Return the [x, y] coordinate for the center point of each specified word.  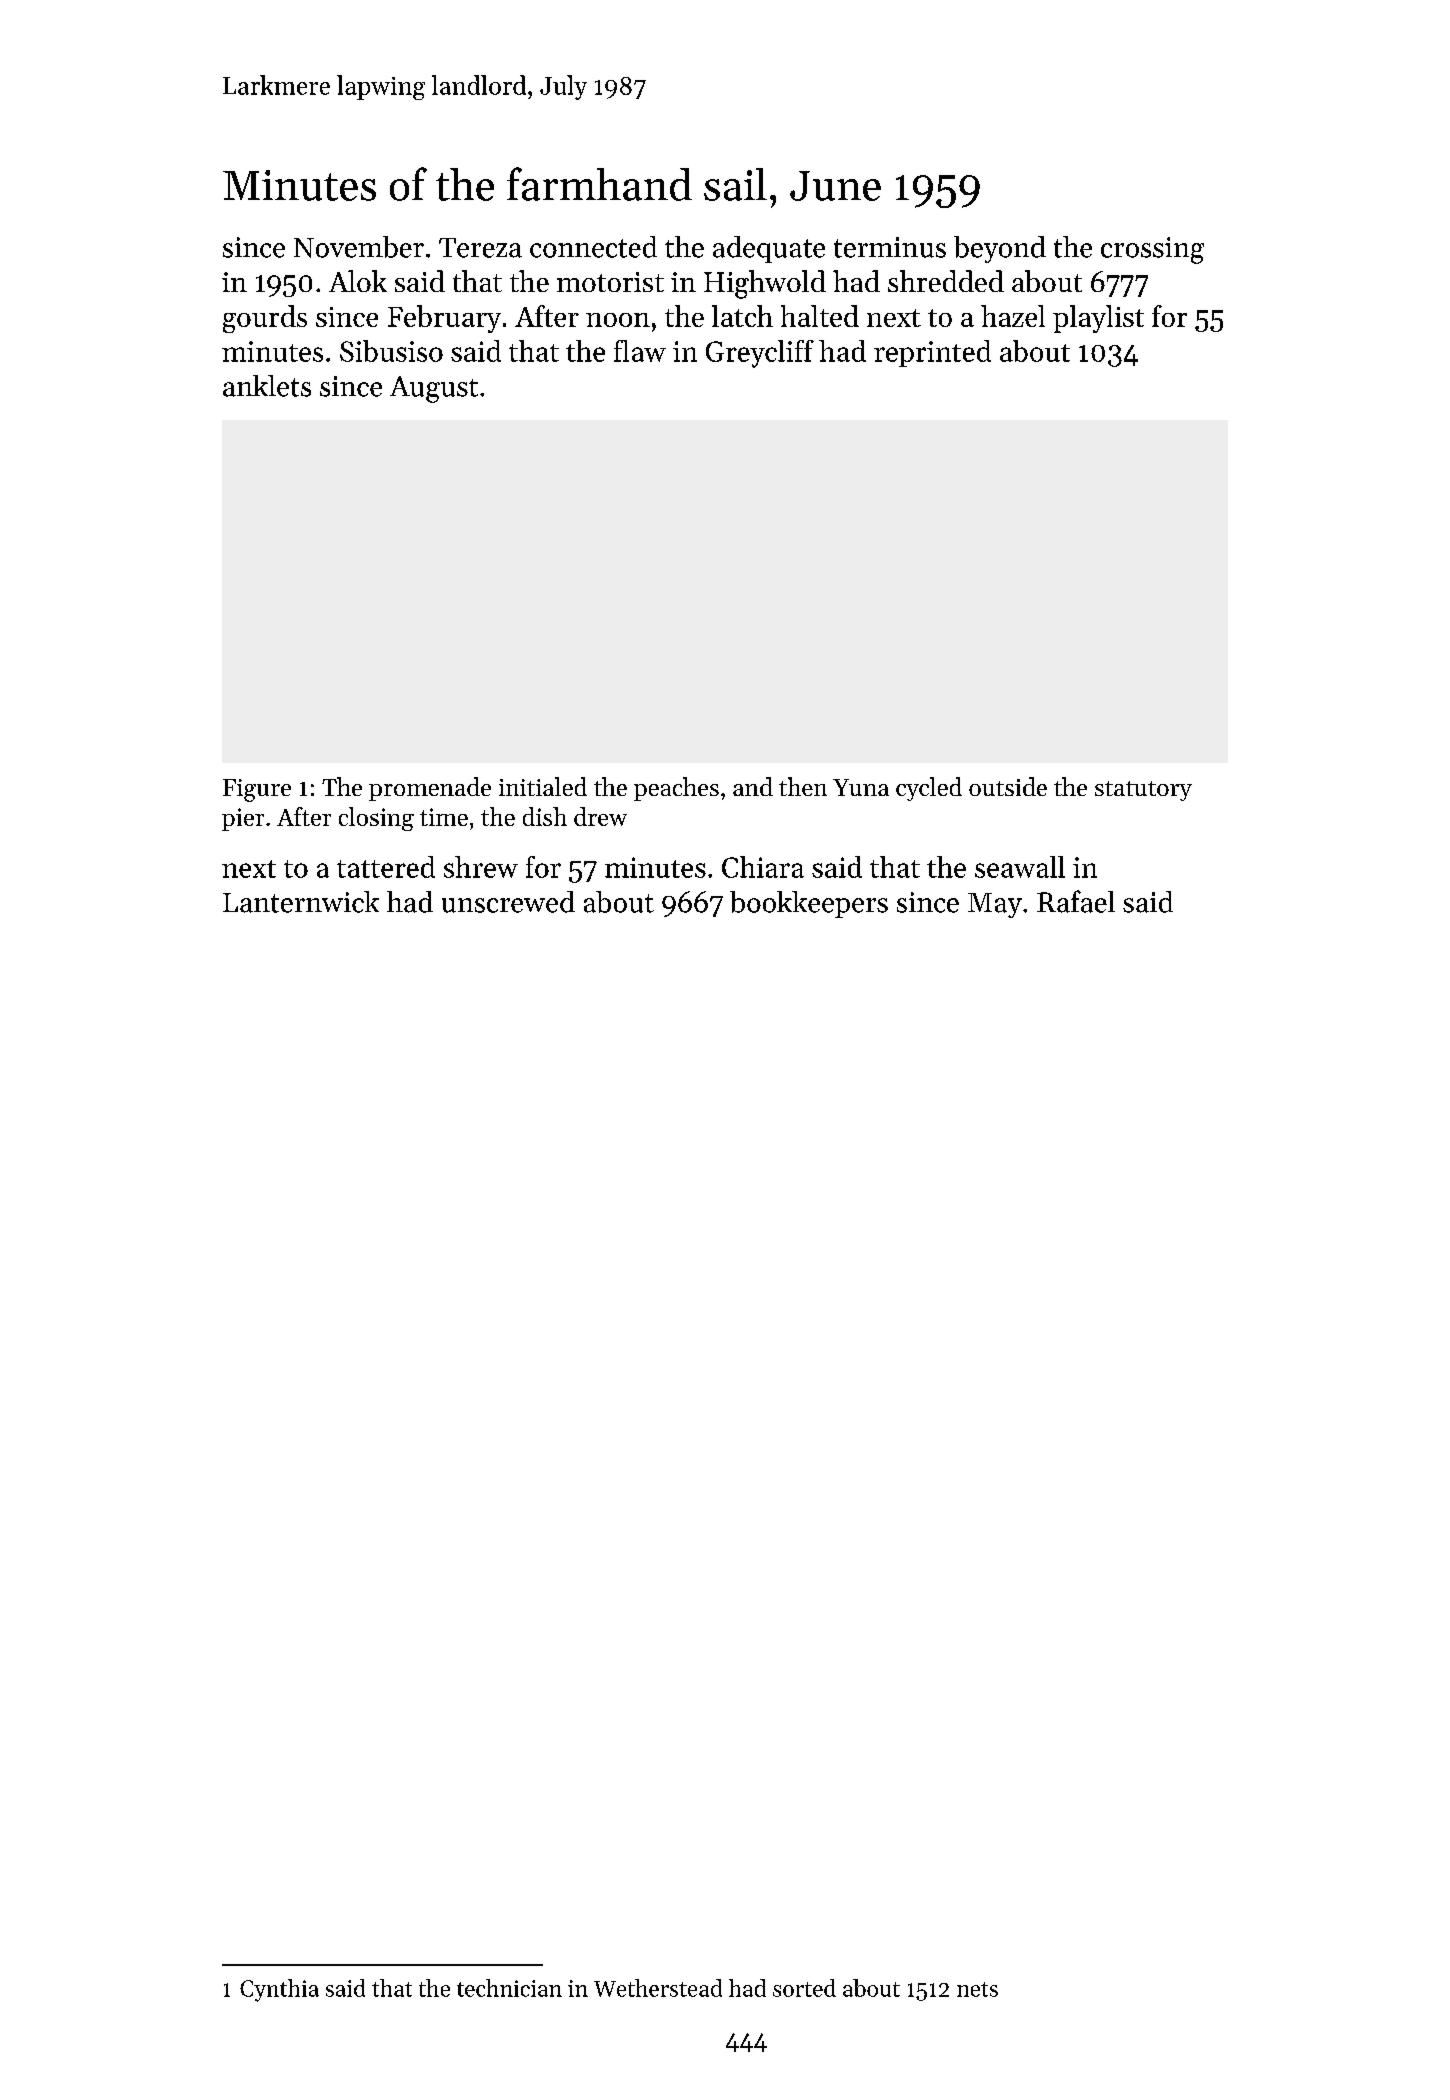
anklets [267, 386]
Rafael [1076, 901]
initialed [543, 786]
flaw [640, 351]
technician [509, 1988]
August [434, 389]
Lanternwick [301, 902]
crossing [1152, 250]
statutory [1143, 791]
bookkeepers [809, 904]
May [995, 905]
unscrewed [508, 902]
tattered [386, 867]
